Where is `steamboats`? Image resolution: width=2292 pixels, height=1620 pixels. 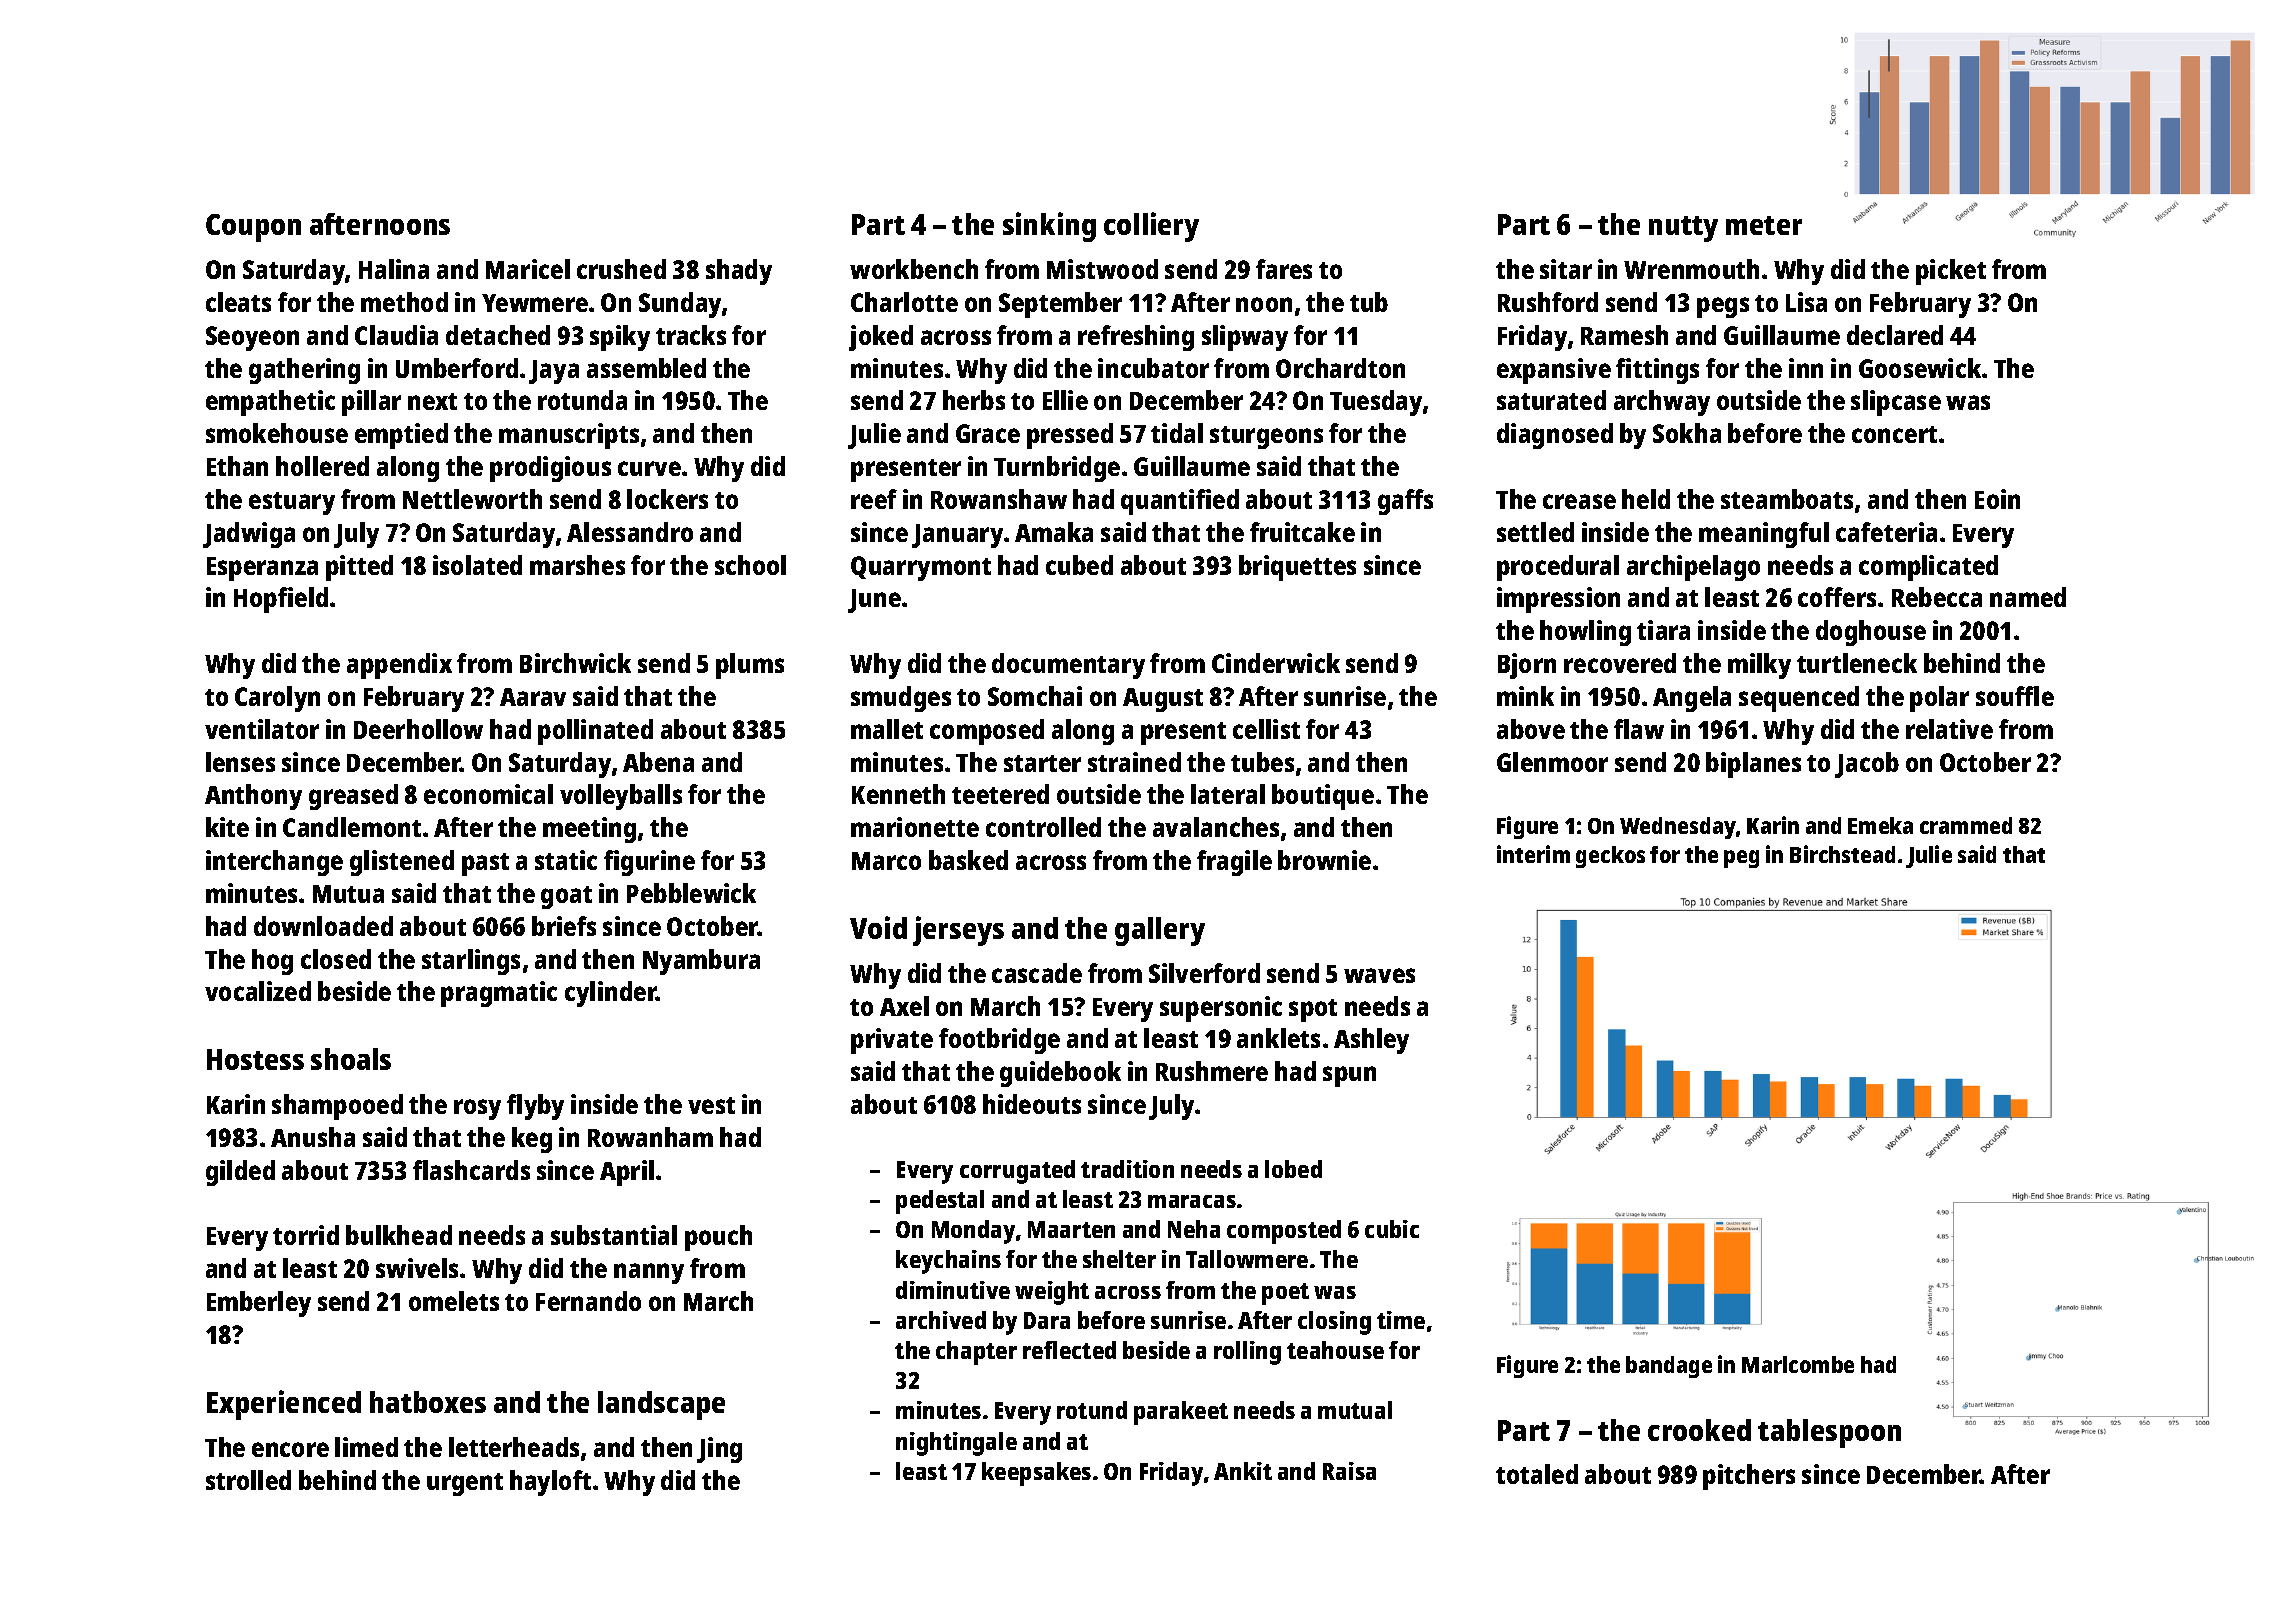
steamboats is located at coordinates (1787, 499).
